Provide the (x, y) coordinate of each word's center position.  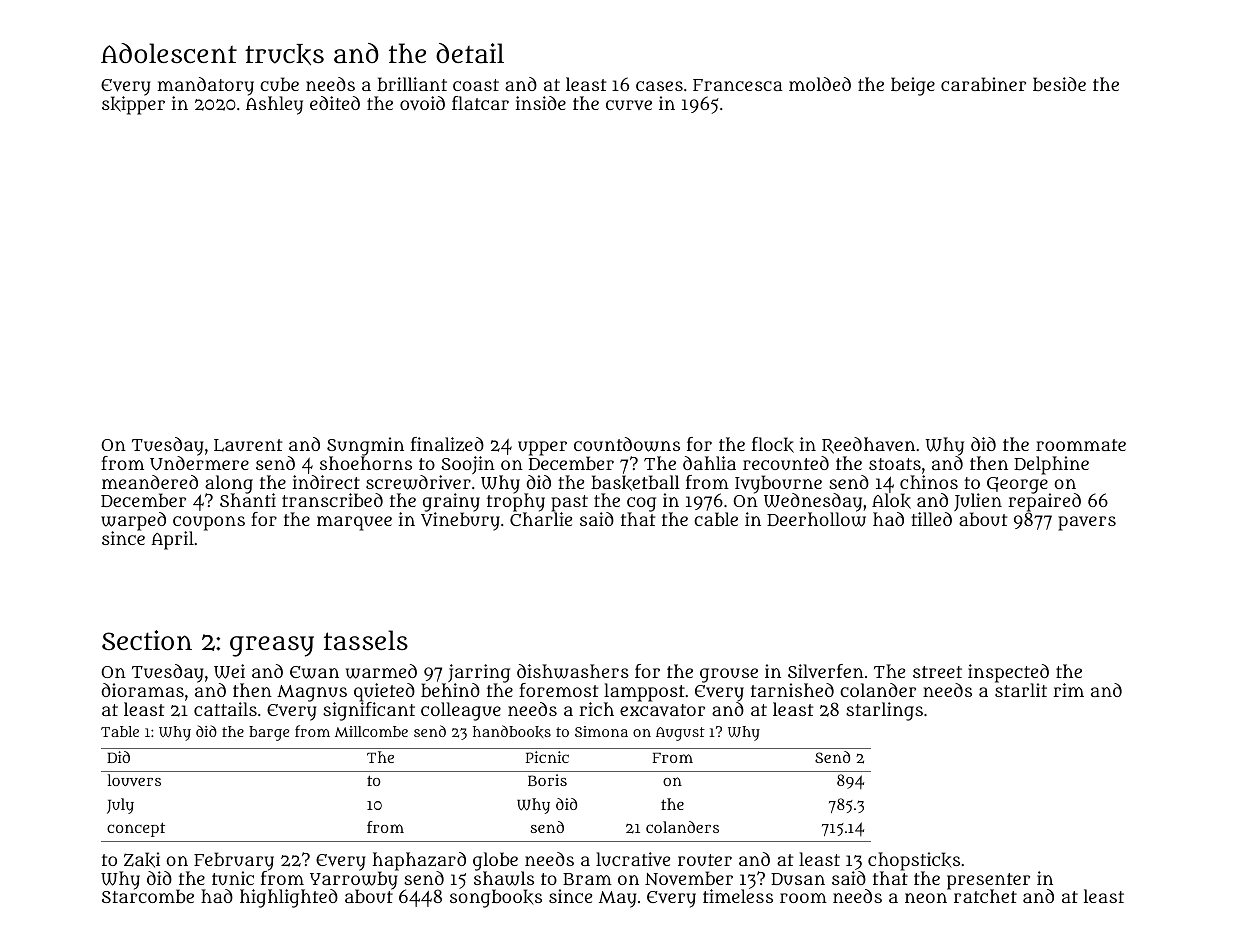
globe (495, 861)
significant (369, 711)
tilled (931, 519)
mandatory (206, 86)
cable (716, 519)
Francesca (738, 85)
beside (1059, 84)
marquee (354, 523)
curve (629, 105)
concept (136, 829)
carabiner (983, 84)
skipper (133, 105)
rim (1068, 690)
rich (596, 709)
